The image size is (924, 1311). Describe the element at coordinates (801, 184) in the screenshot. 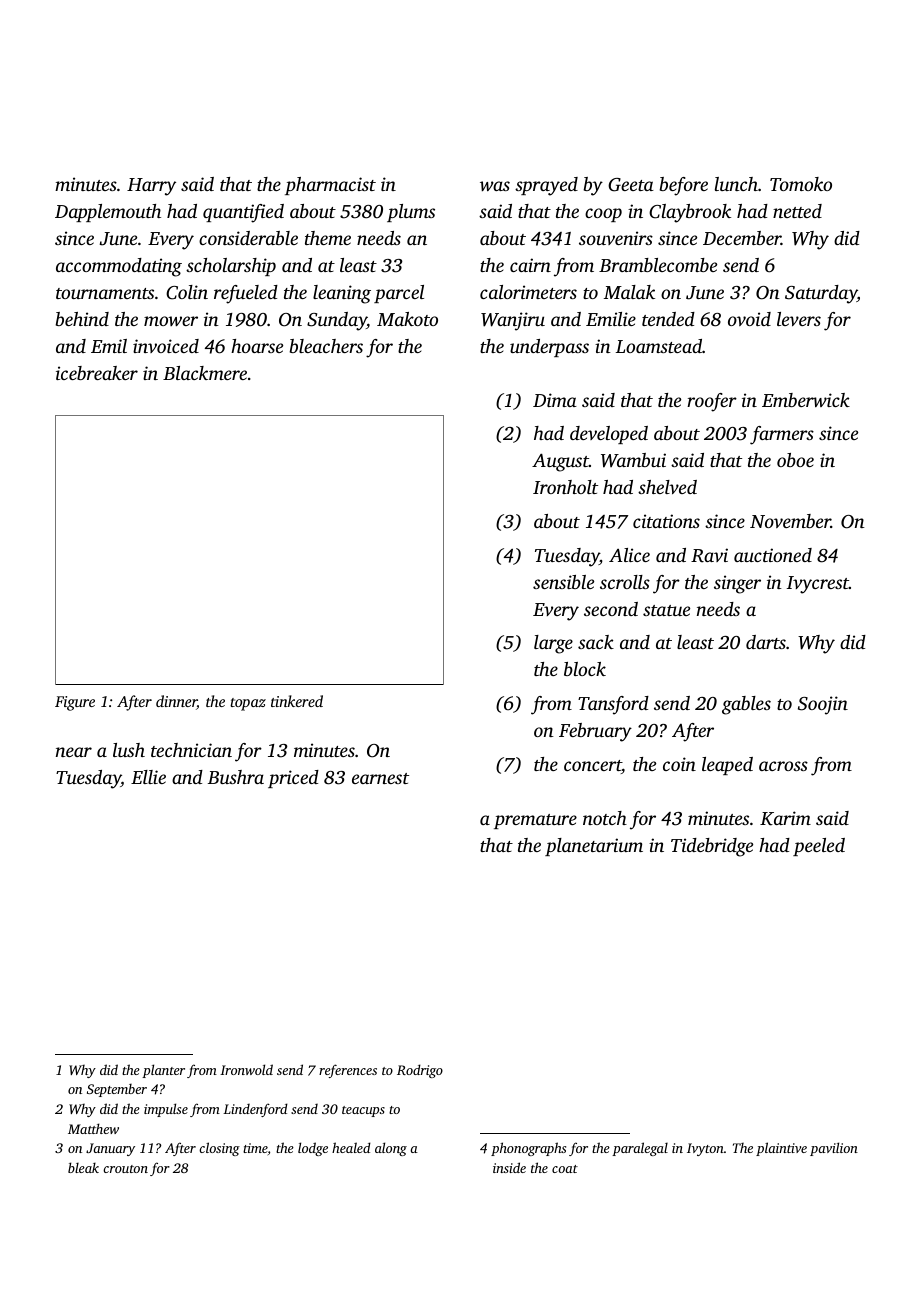

I see `Tomoko` at that location.
